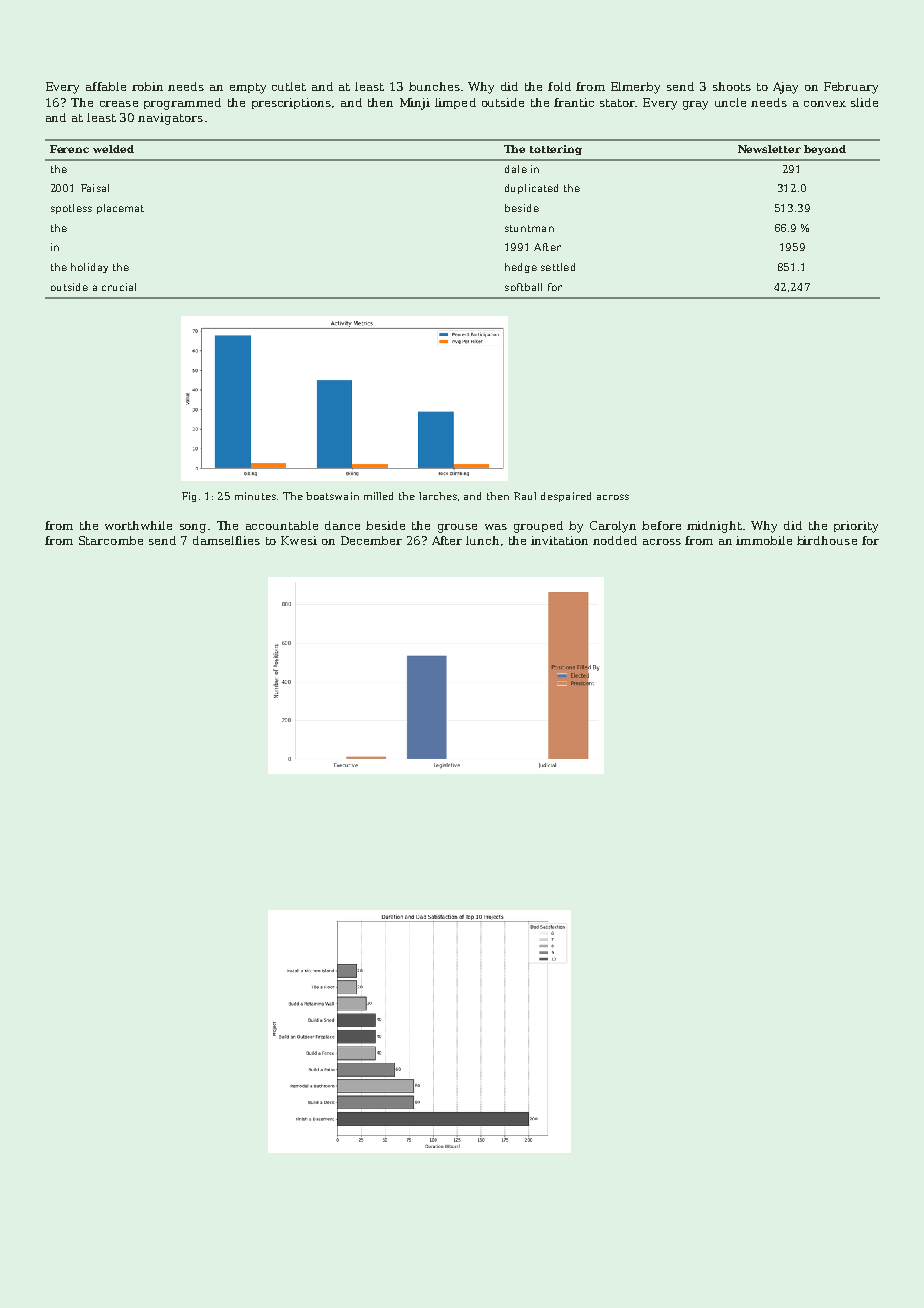  I want to click on priority, so click(856, 527).
